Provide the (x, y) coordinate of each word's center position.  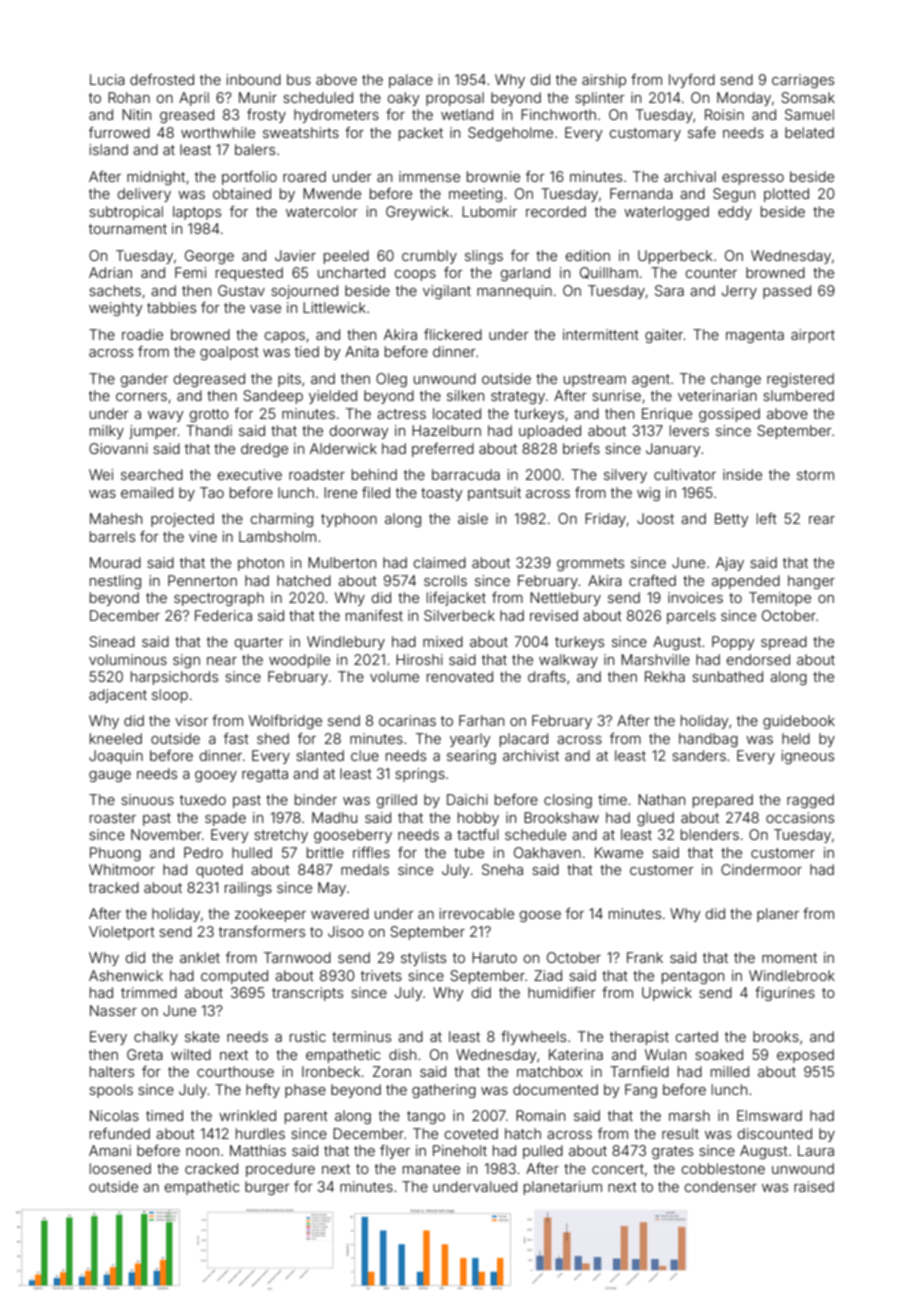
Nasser (113, 1010)
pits (289, 380)
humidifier (562, 992)
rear (822, 520)
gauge (110, 776)
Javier (295, 255)
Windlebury (346, 643)
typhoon (349, 520)
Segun (734, 195)
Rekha (665, 676)
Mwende (332, 193)
